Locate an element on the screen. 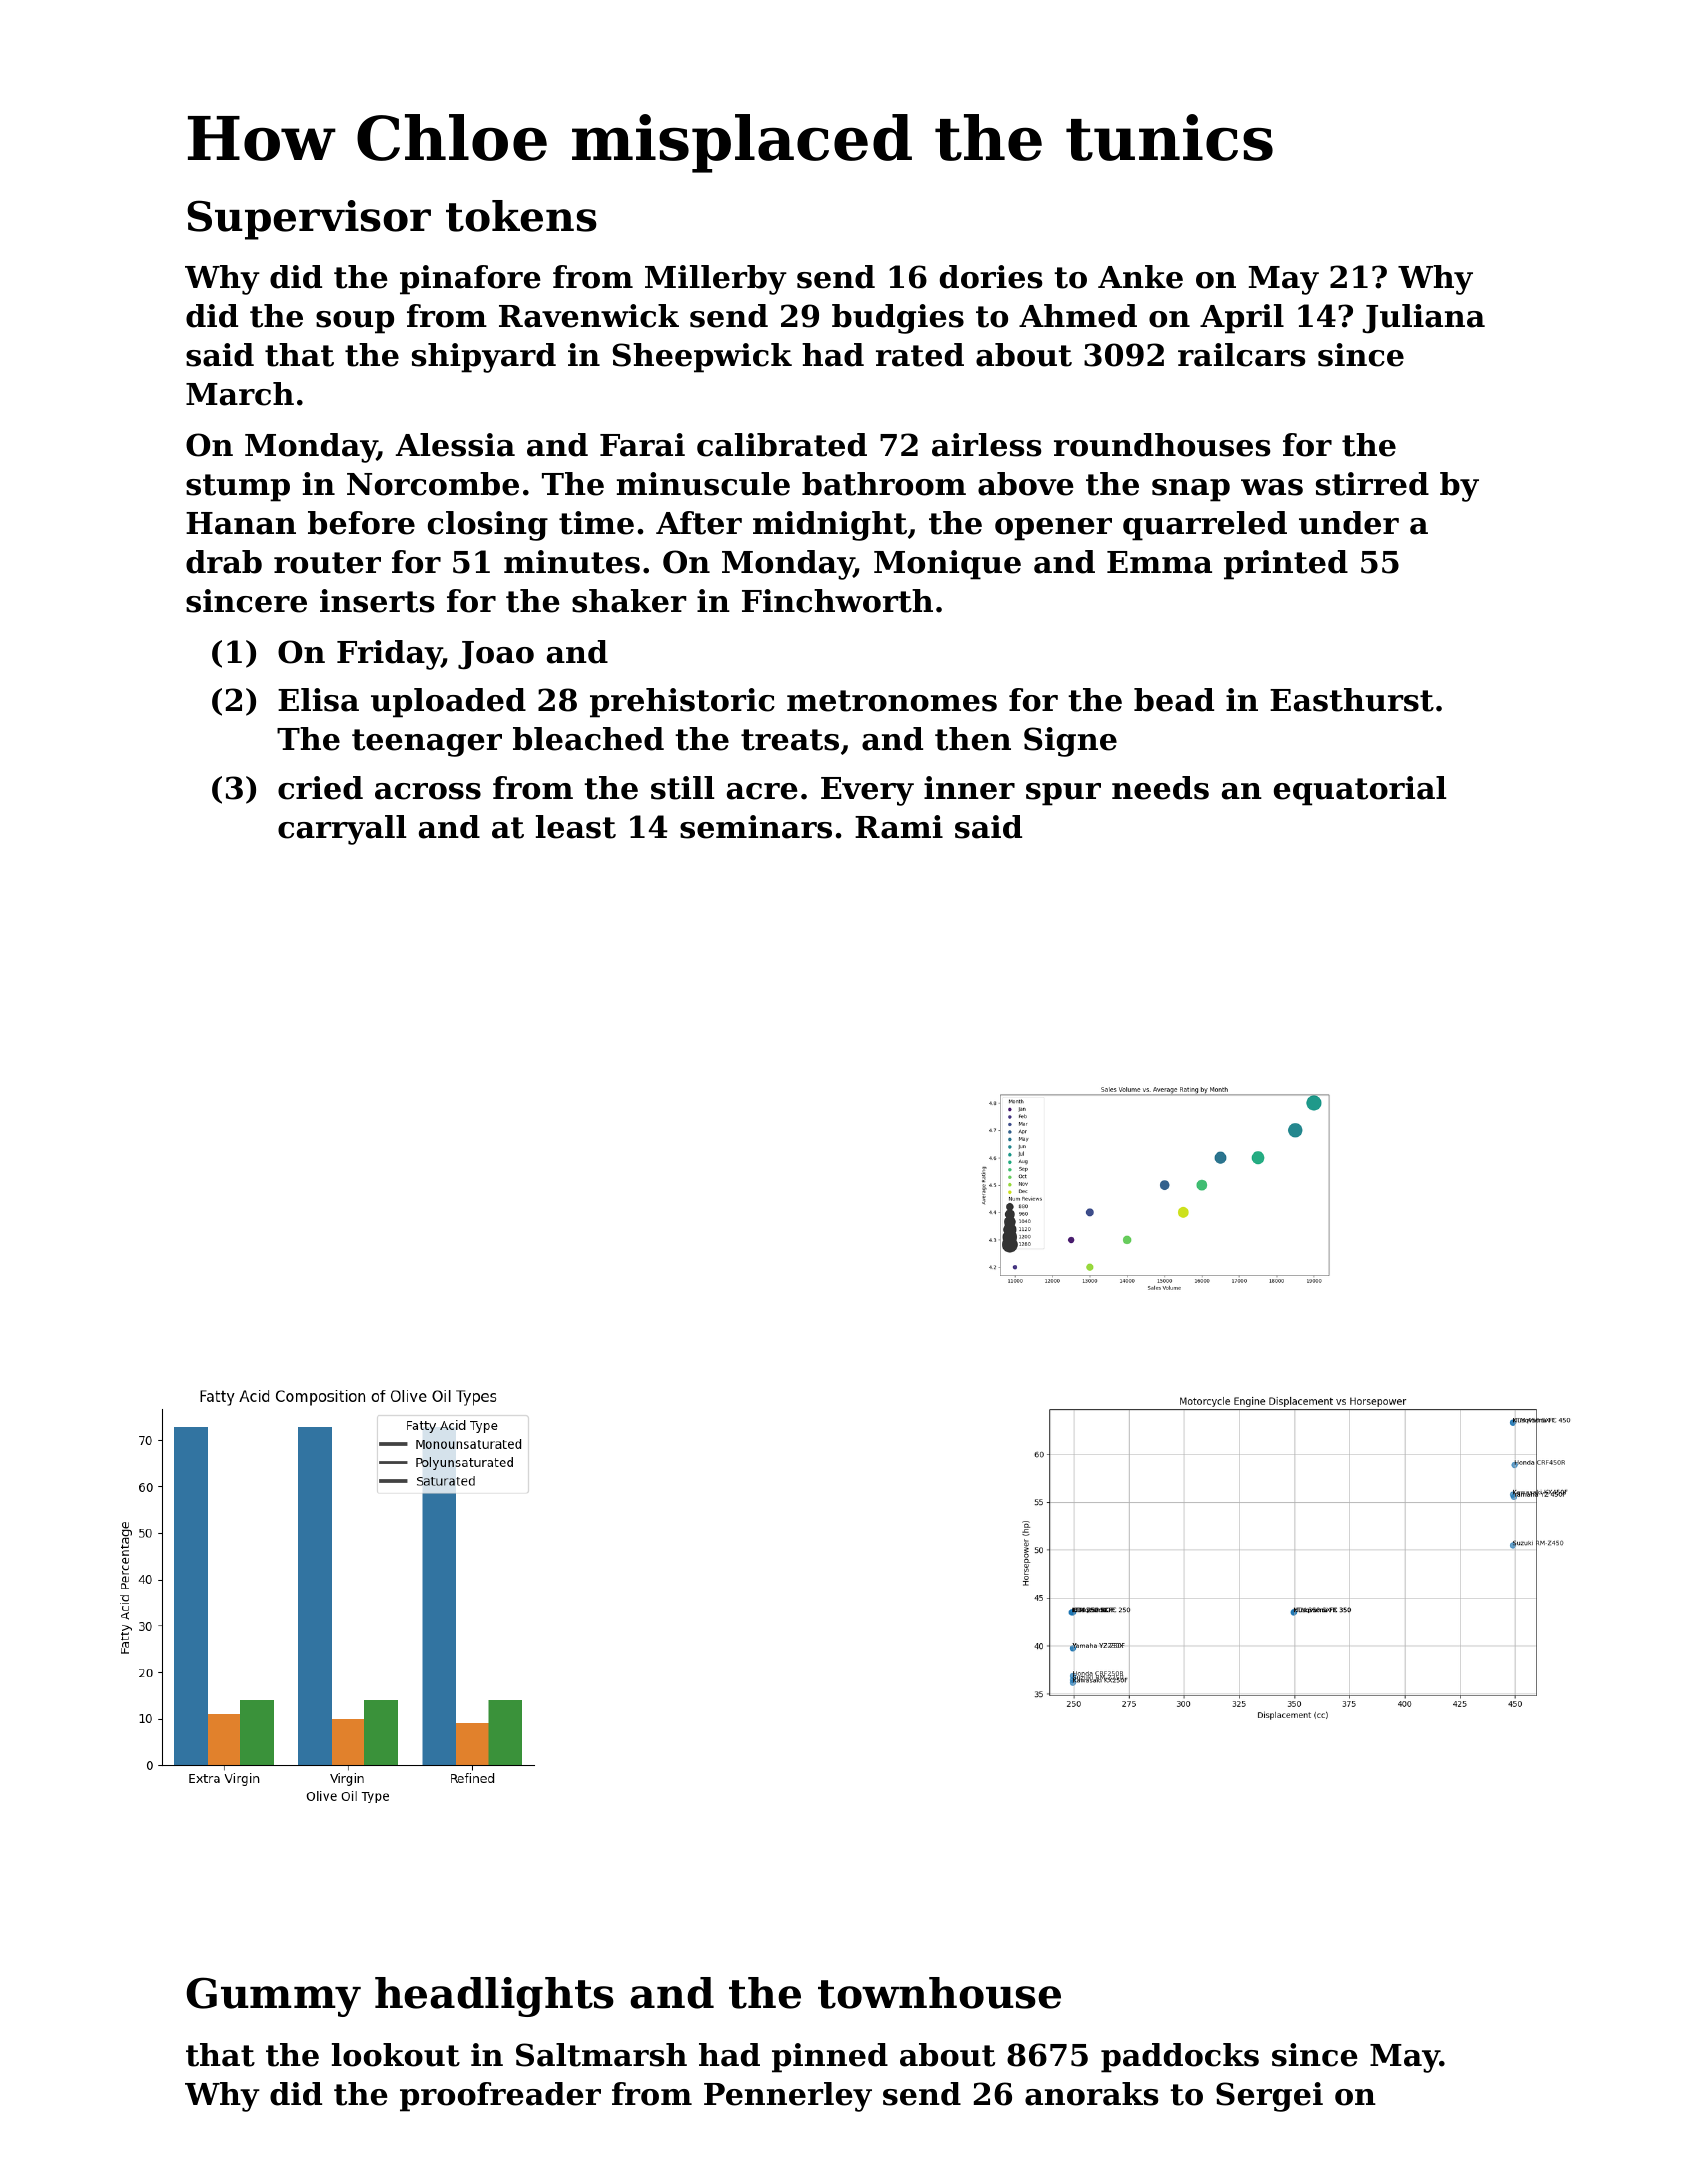 The height and width of the screenshot is (2178, 1683). stirred is located at coordinates (1372, 484).
